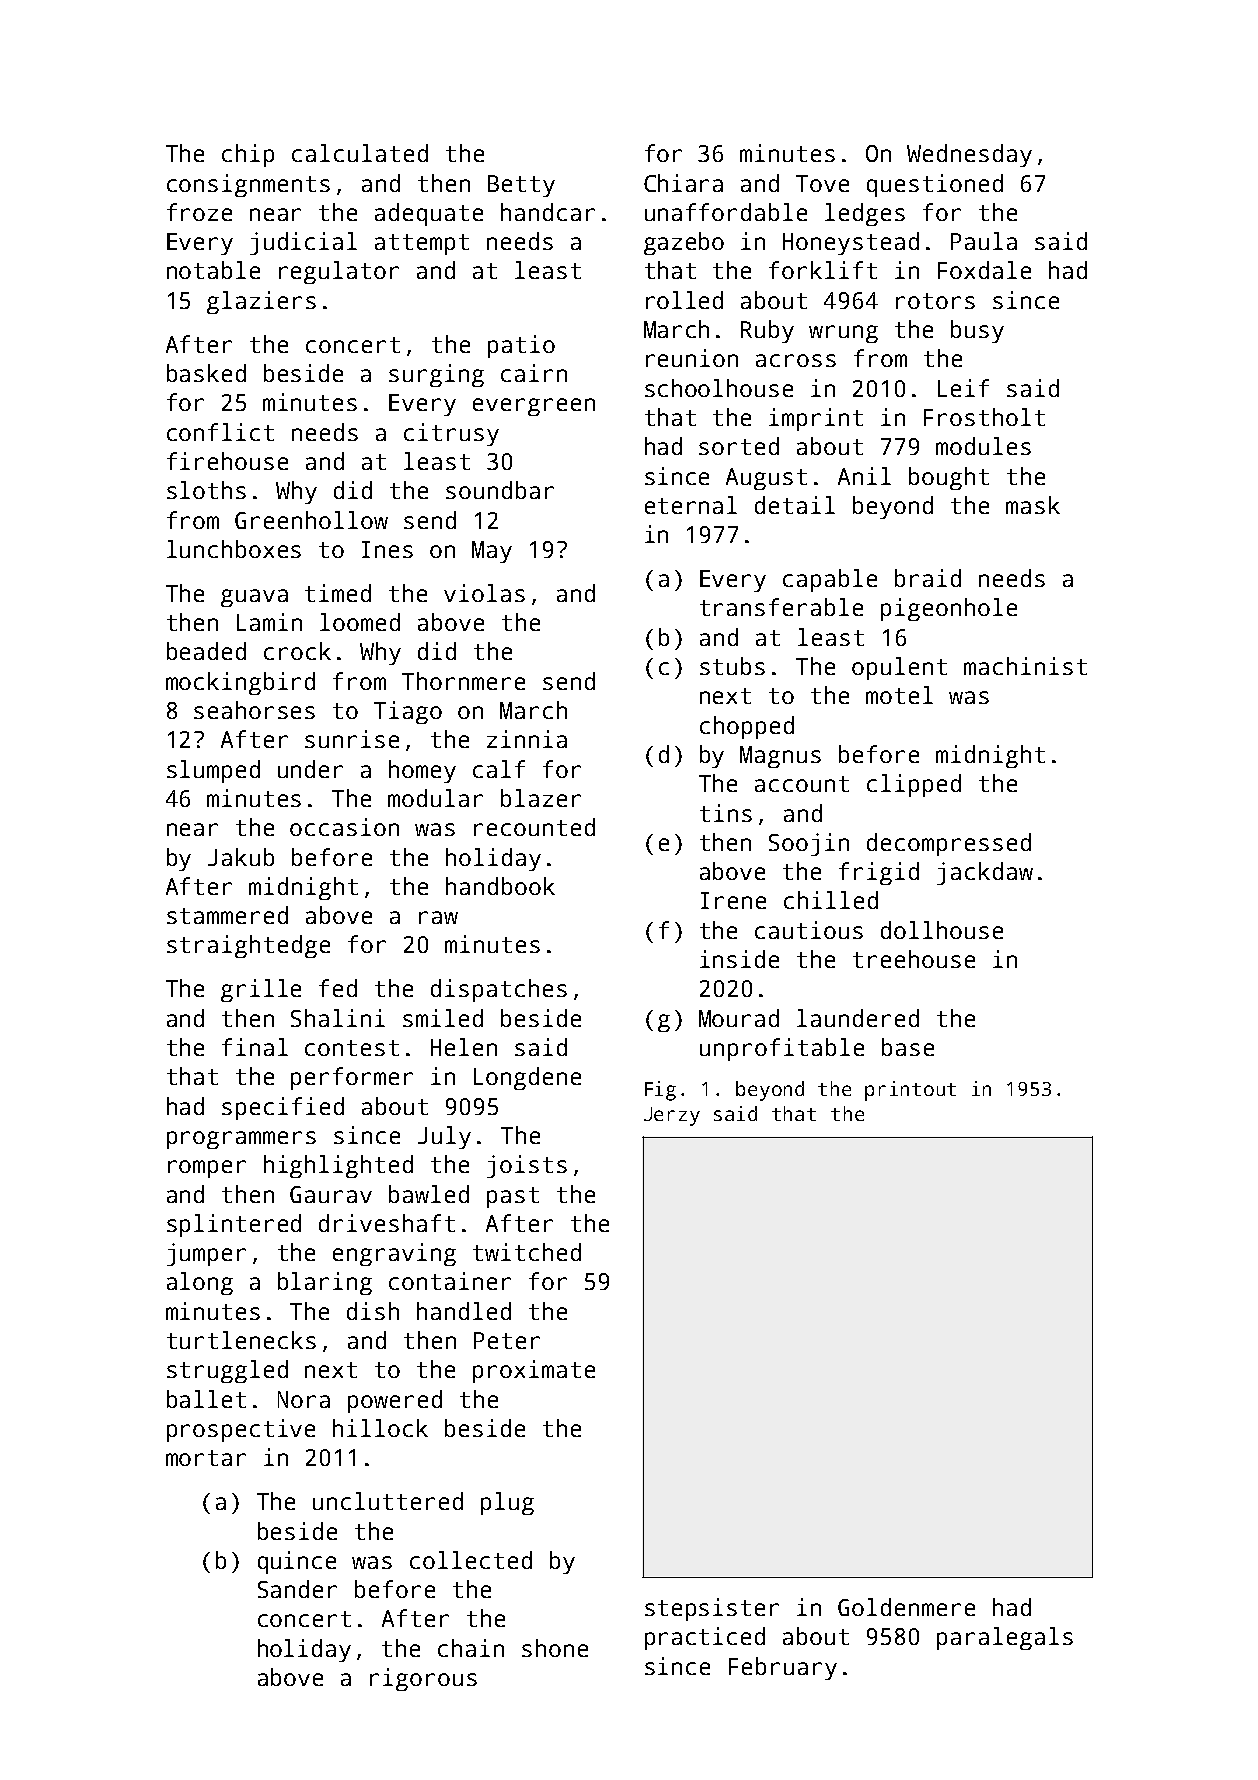 Image resolution: width=1258 pixels, height=1780 pixels. Describe the element at coordinates (732, 666) in the screenshot. I see `stubs` at that location.
